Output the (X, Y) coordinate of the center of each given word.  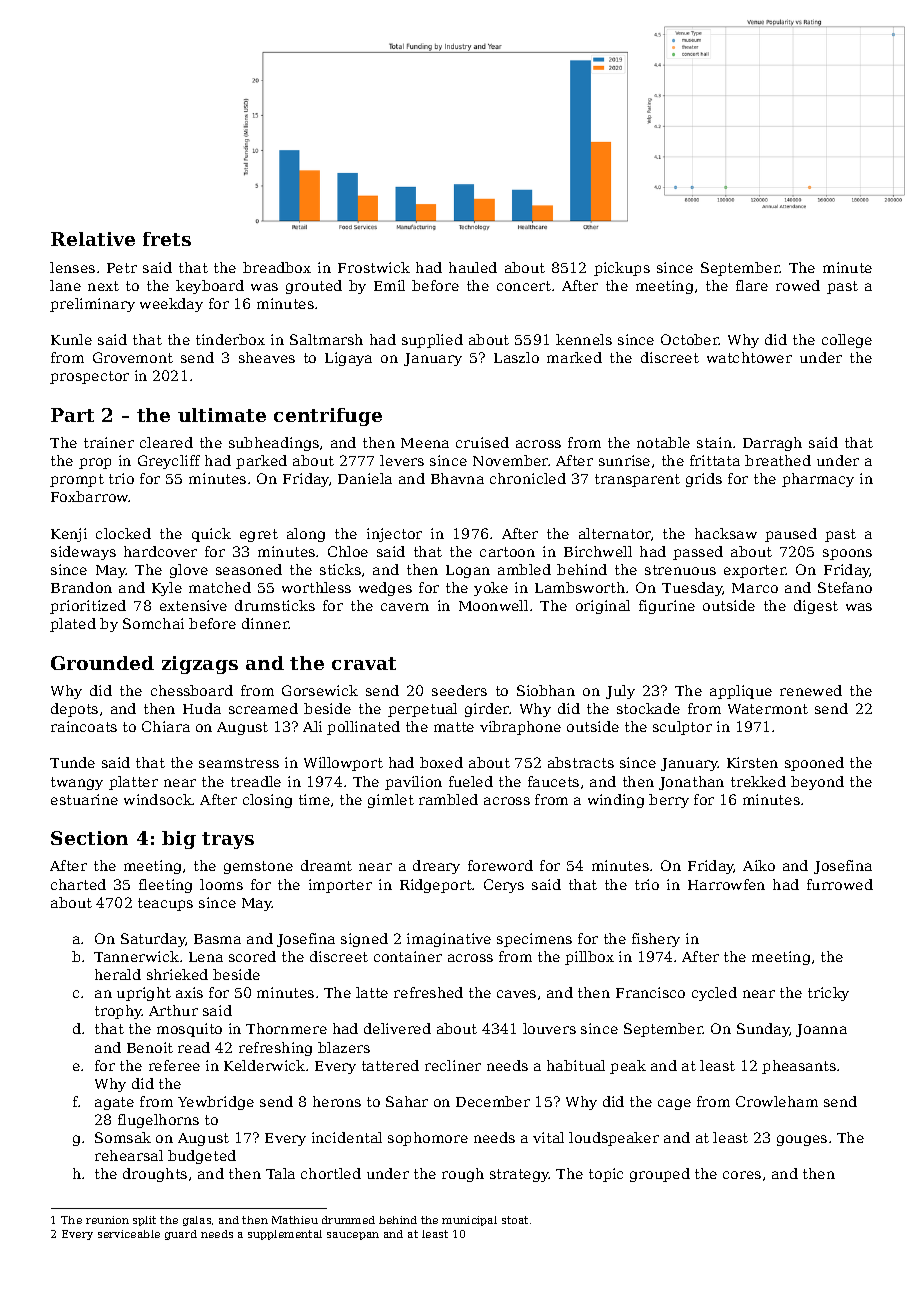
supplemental (285, 1235)
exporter (755, 571)
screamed (263, 708)
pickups (622, 269)
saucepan (353, 1236)
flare (752, 285)
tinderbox (230, 339)
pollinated (363, 728)
